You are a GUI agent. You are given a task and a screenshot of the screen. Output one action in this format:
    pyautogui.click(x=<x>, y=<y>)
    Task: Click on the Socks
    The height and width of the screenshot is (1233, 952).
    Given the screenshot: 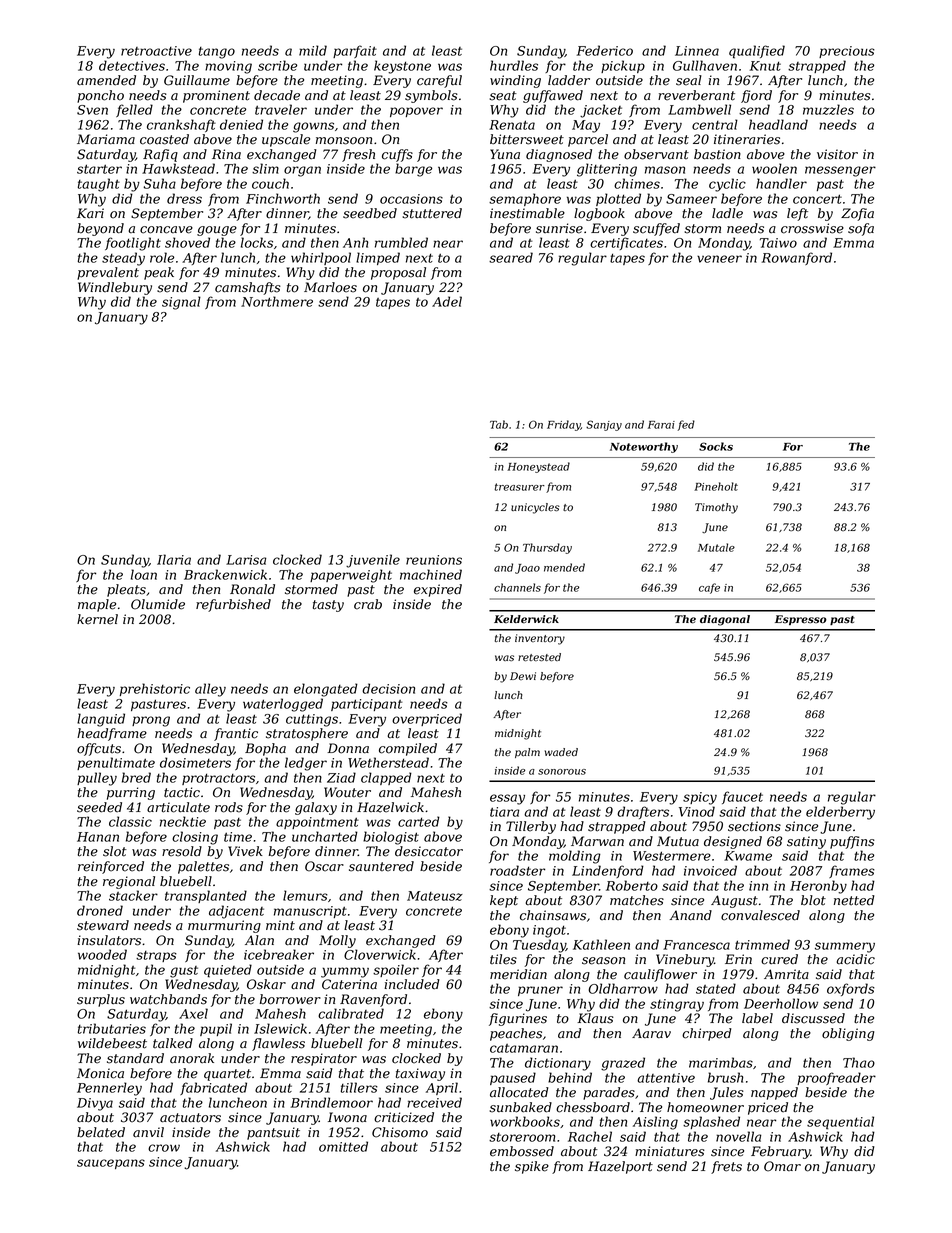 What is the action you would take?
    pyautogui.click(x=716, y=446)
